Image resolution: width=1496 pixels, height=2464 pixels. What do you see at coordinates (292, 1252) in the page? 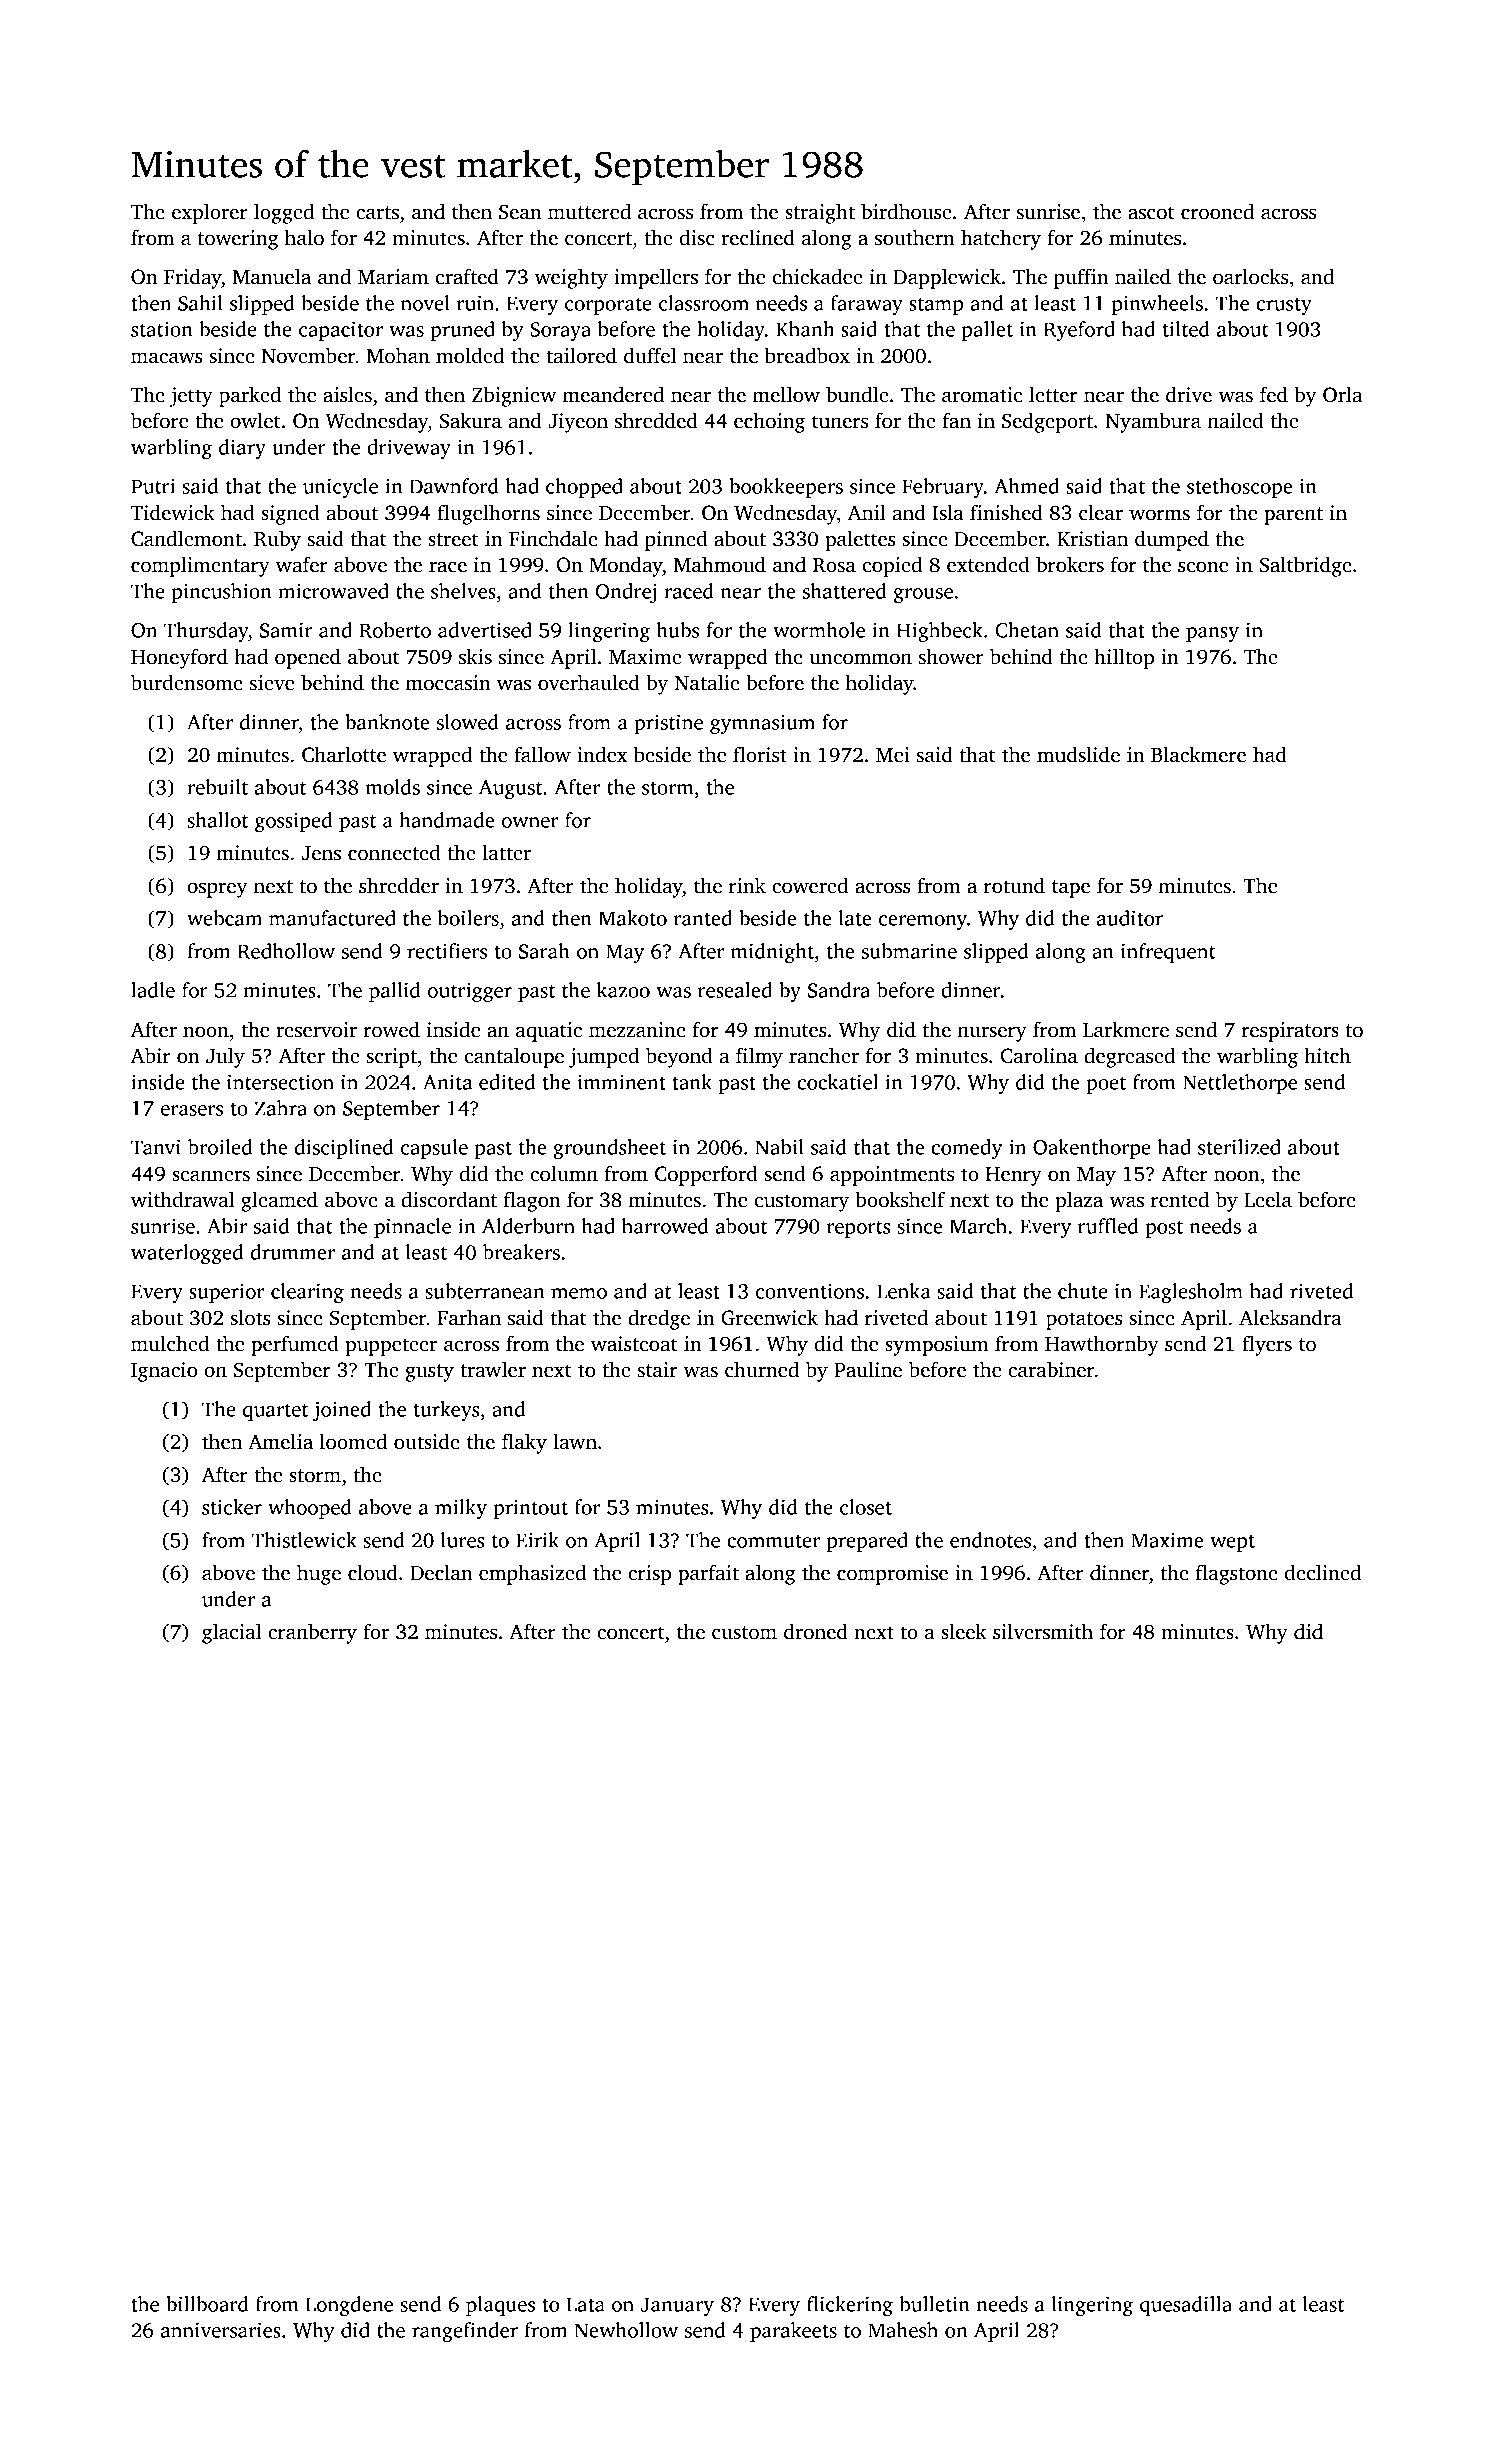
I see `drummer` at bounding box center [292, 1252].
